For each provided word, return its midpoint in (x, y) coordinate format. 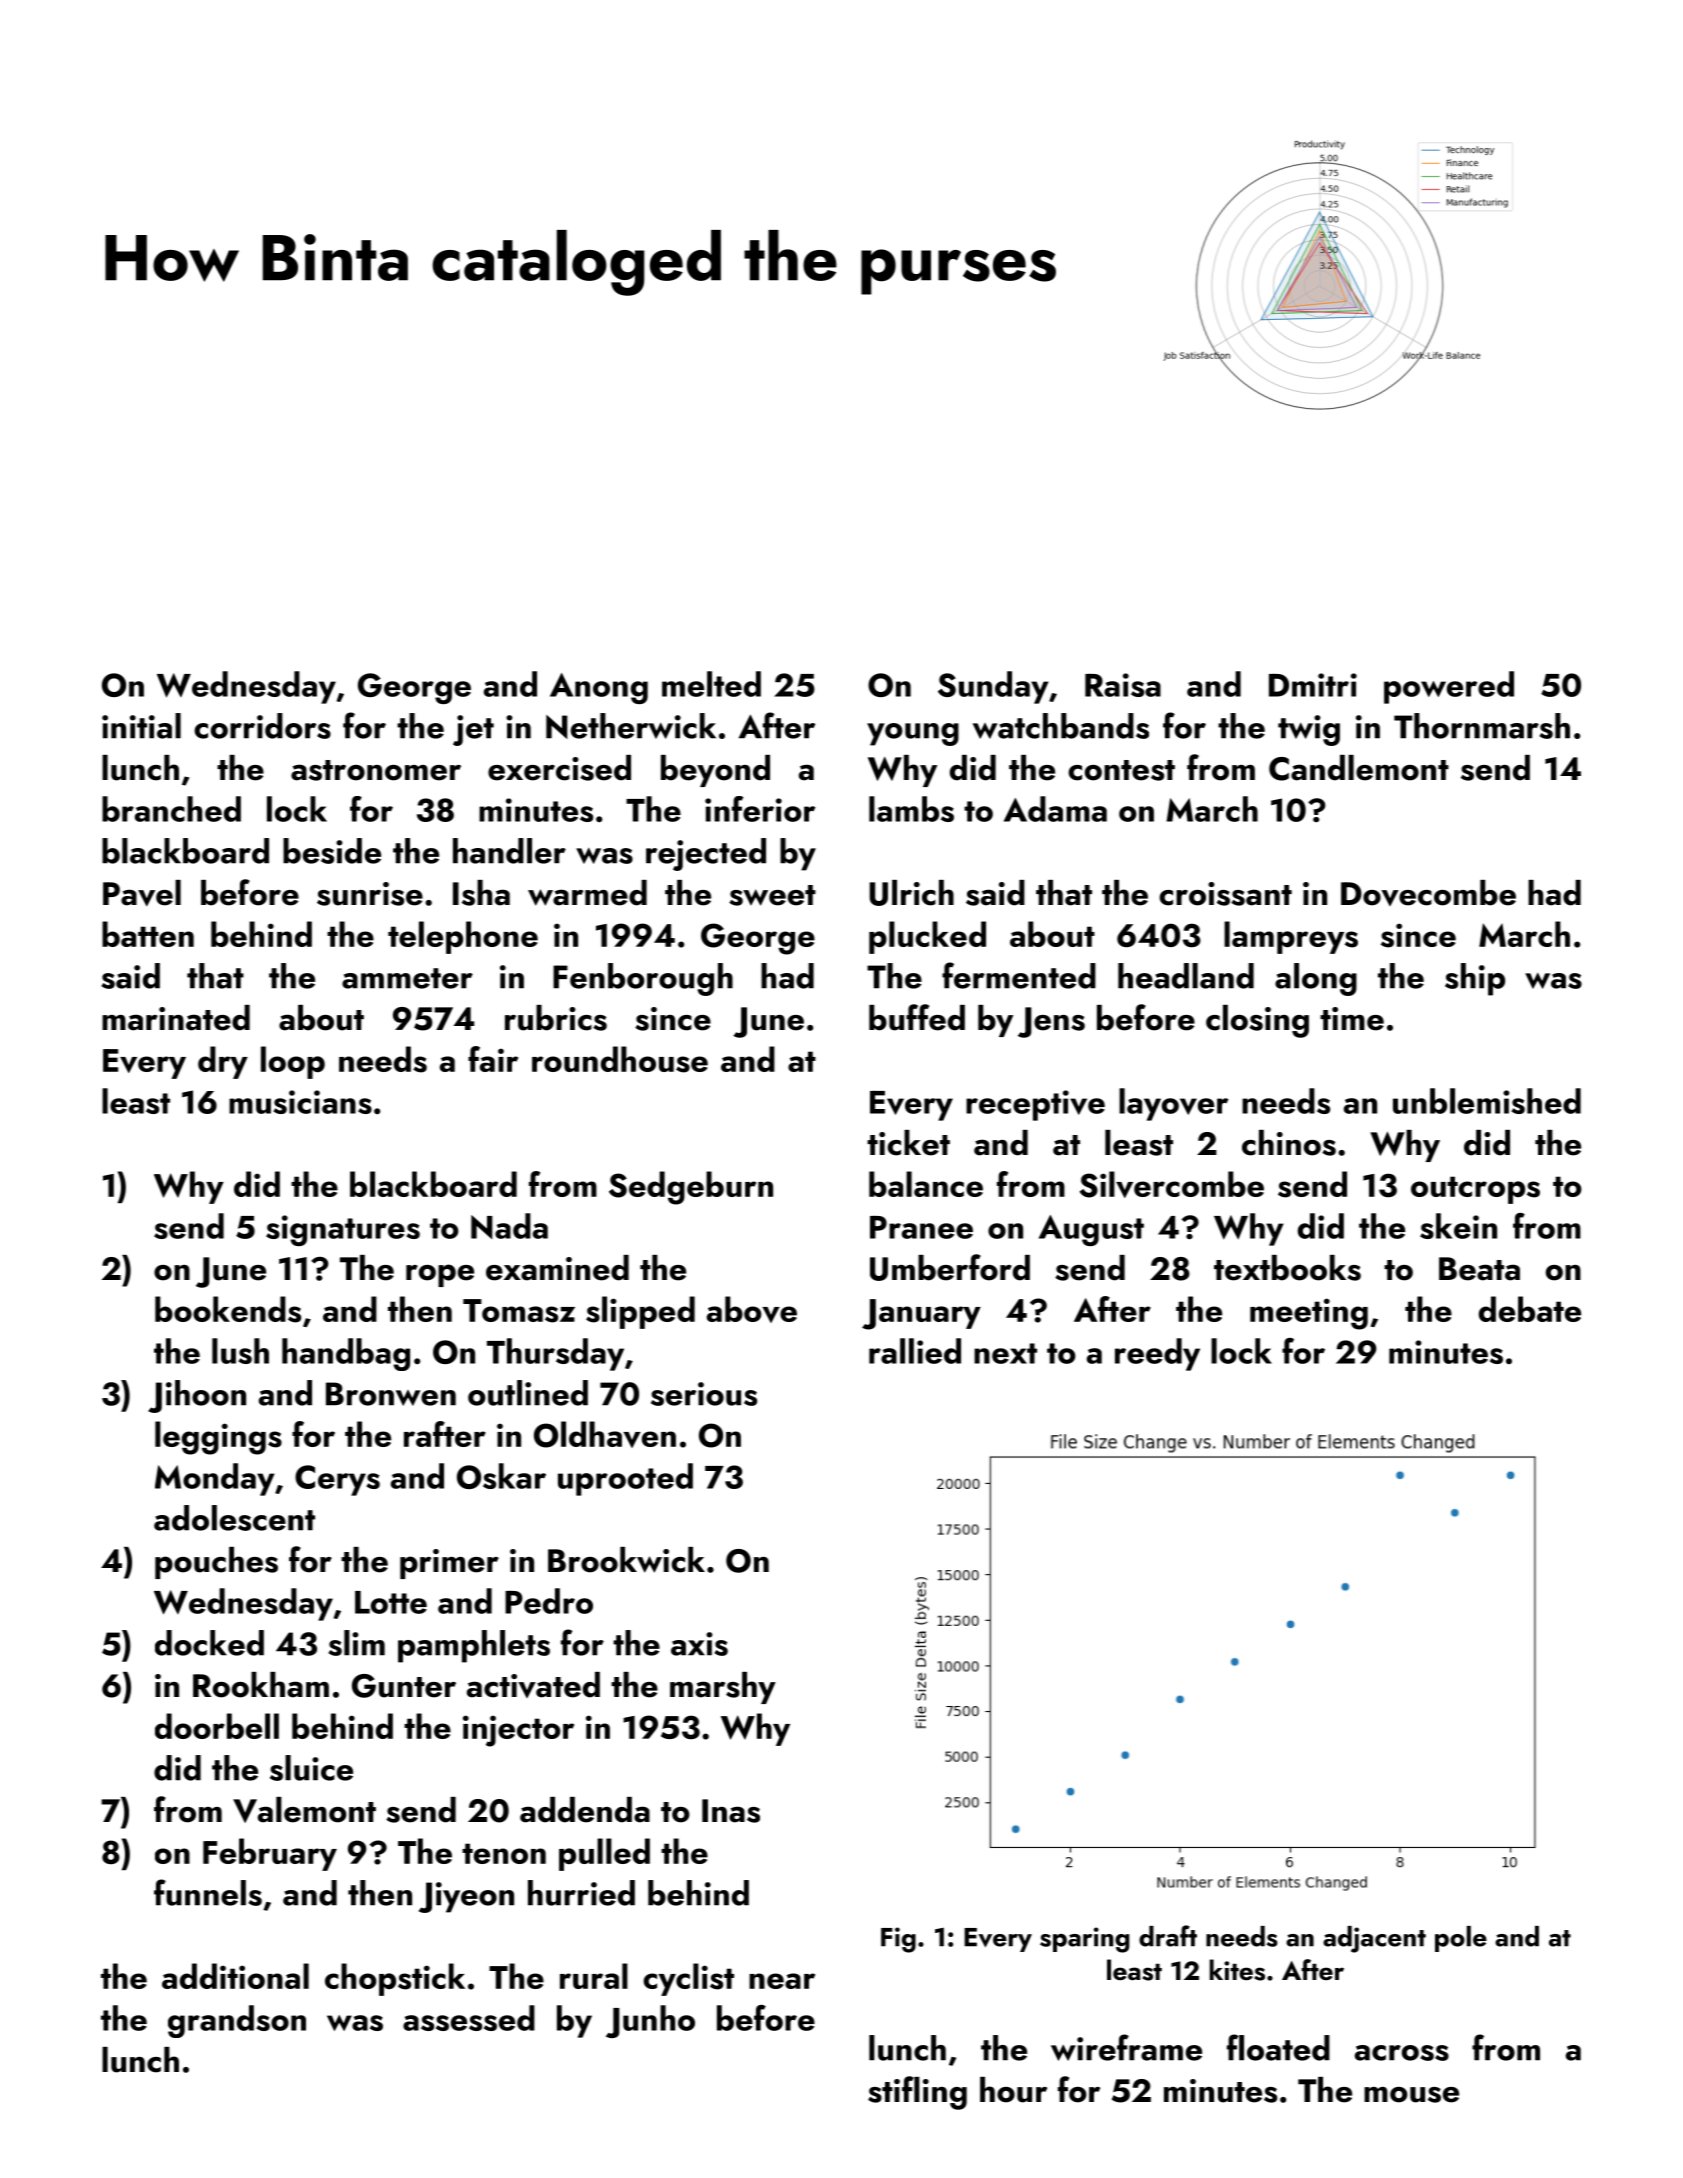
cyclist (688, 1979)
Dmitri (1313, 685)
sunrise (370, 894)
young (913, 734)
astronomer (376, 770)
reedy (1157, 1354)
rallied (915, 1351)
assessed (469, 2018)
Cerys (337, 1480)
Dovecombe (1428, 893)
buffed (917, 1017)
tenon (504, 1853)
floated (1278, 2047)
